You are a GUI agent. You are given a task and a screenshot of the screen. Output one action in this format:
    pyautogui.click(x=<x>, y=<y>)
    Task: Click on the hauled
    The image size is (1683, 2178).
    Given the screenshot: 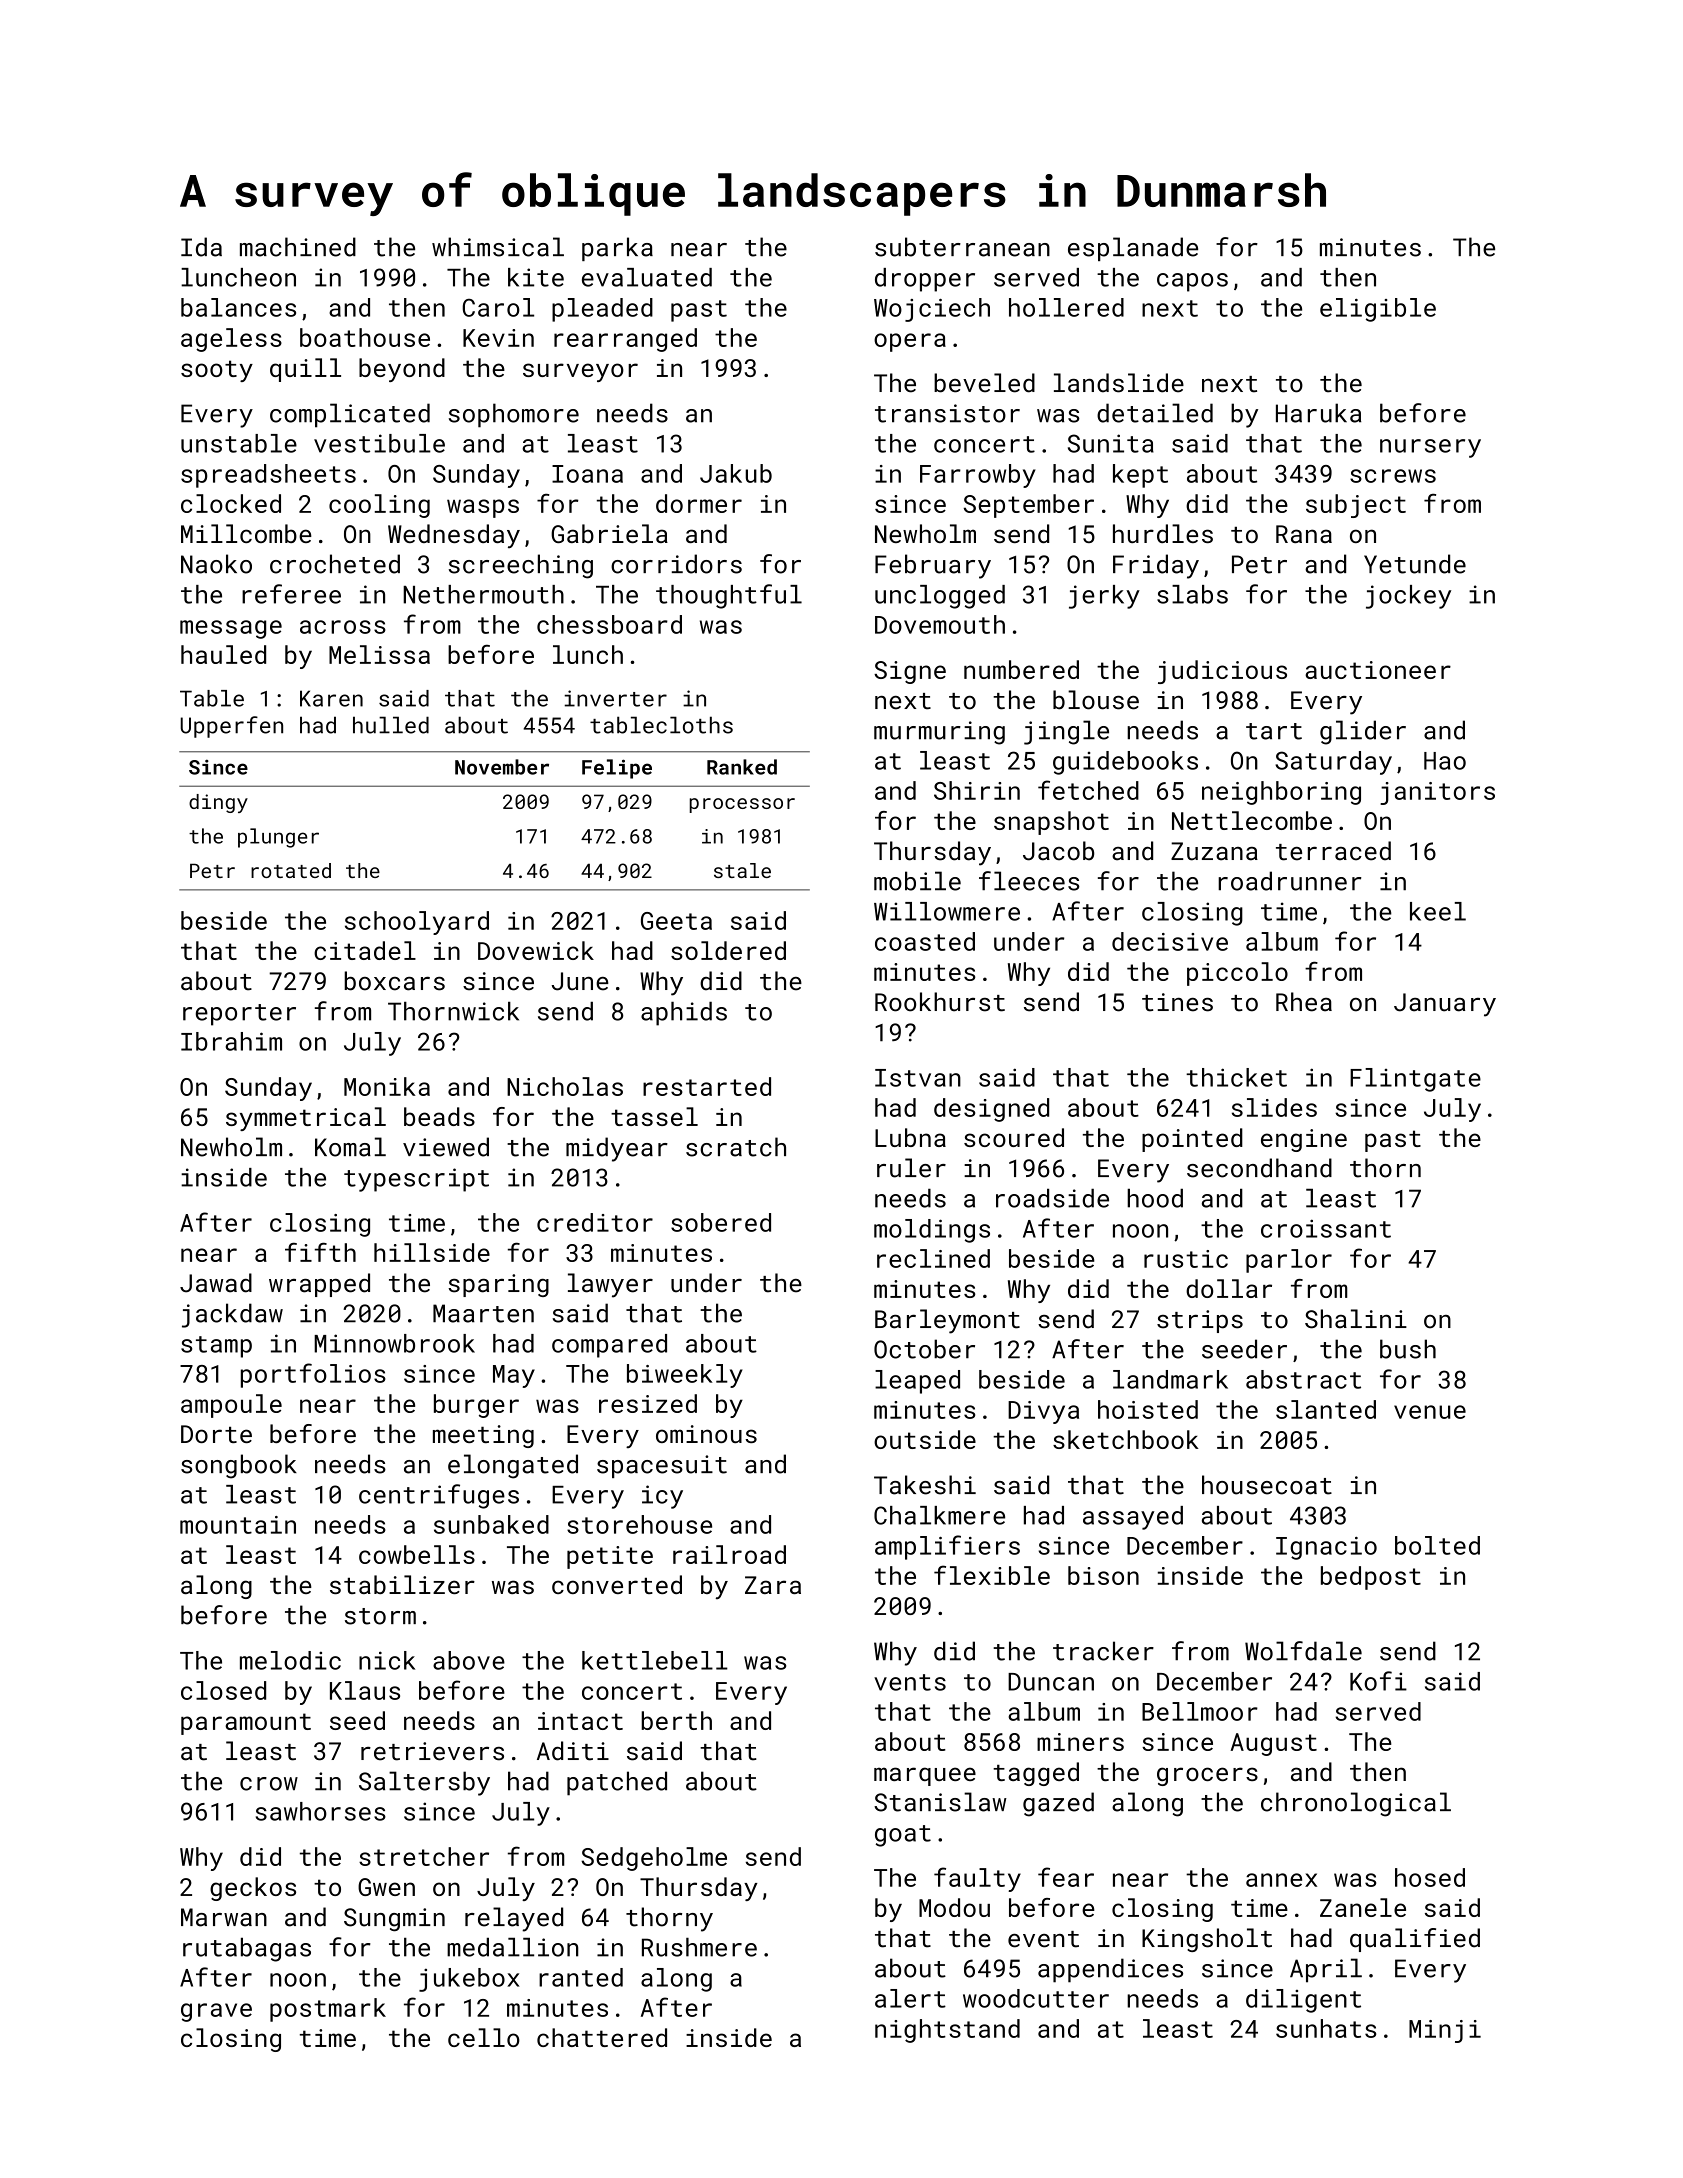 What is the action you would take?
    pyautogui.click(x=223, y=654)
